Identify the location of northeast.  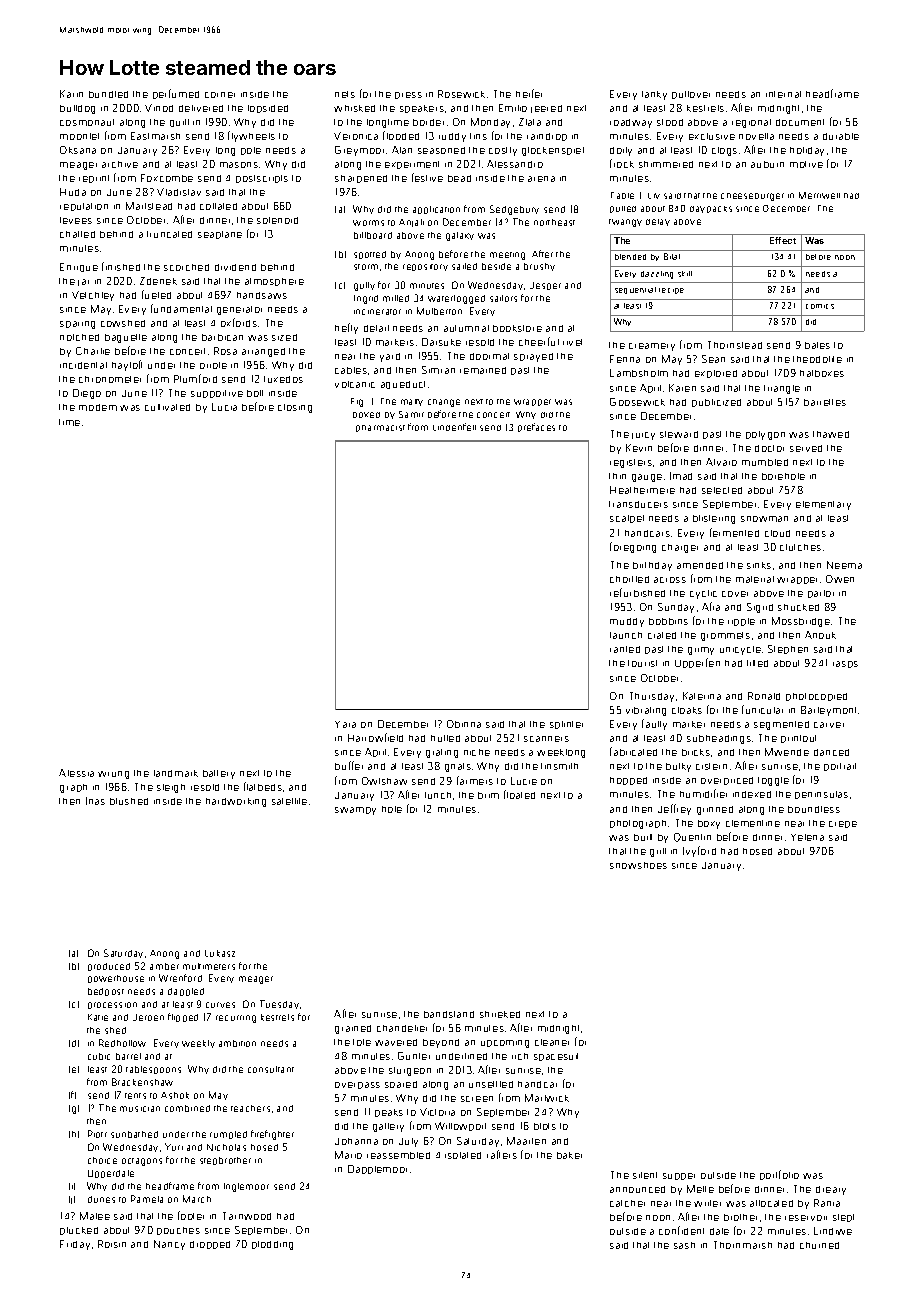
(554, 222).
